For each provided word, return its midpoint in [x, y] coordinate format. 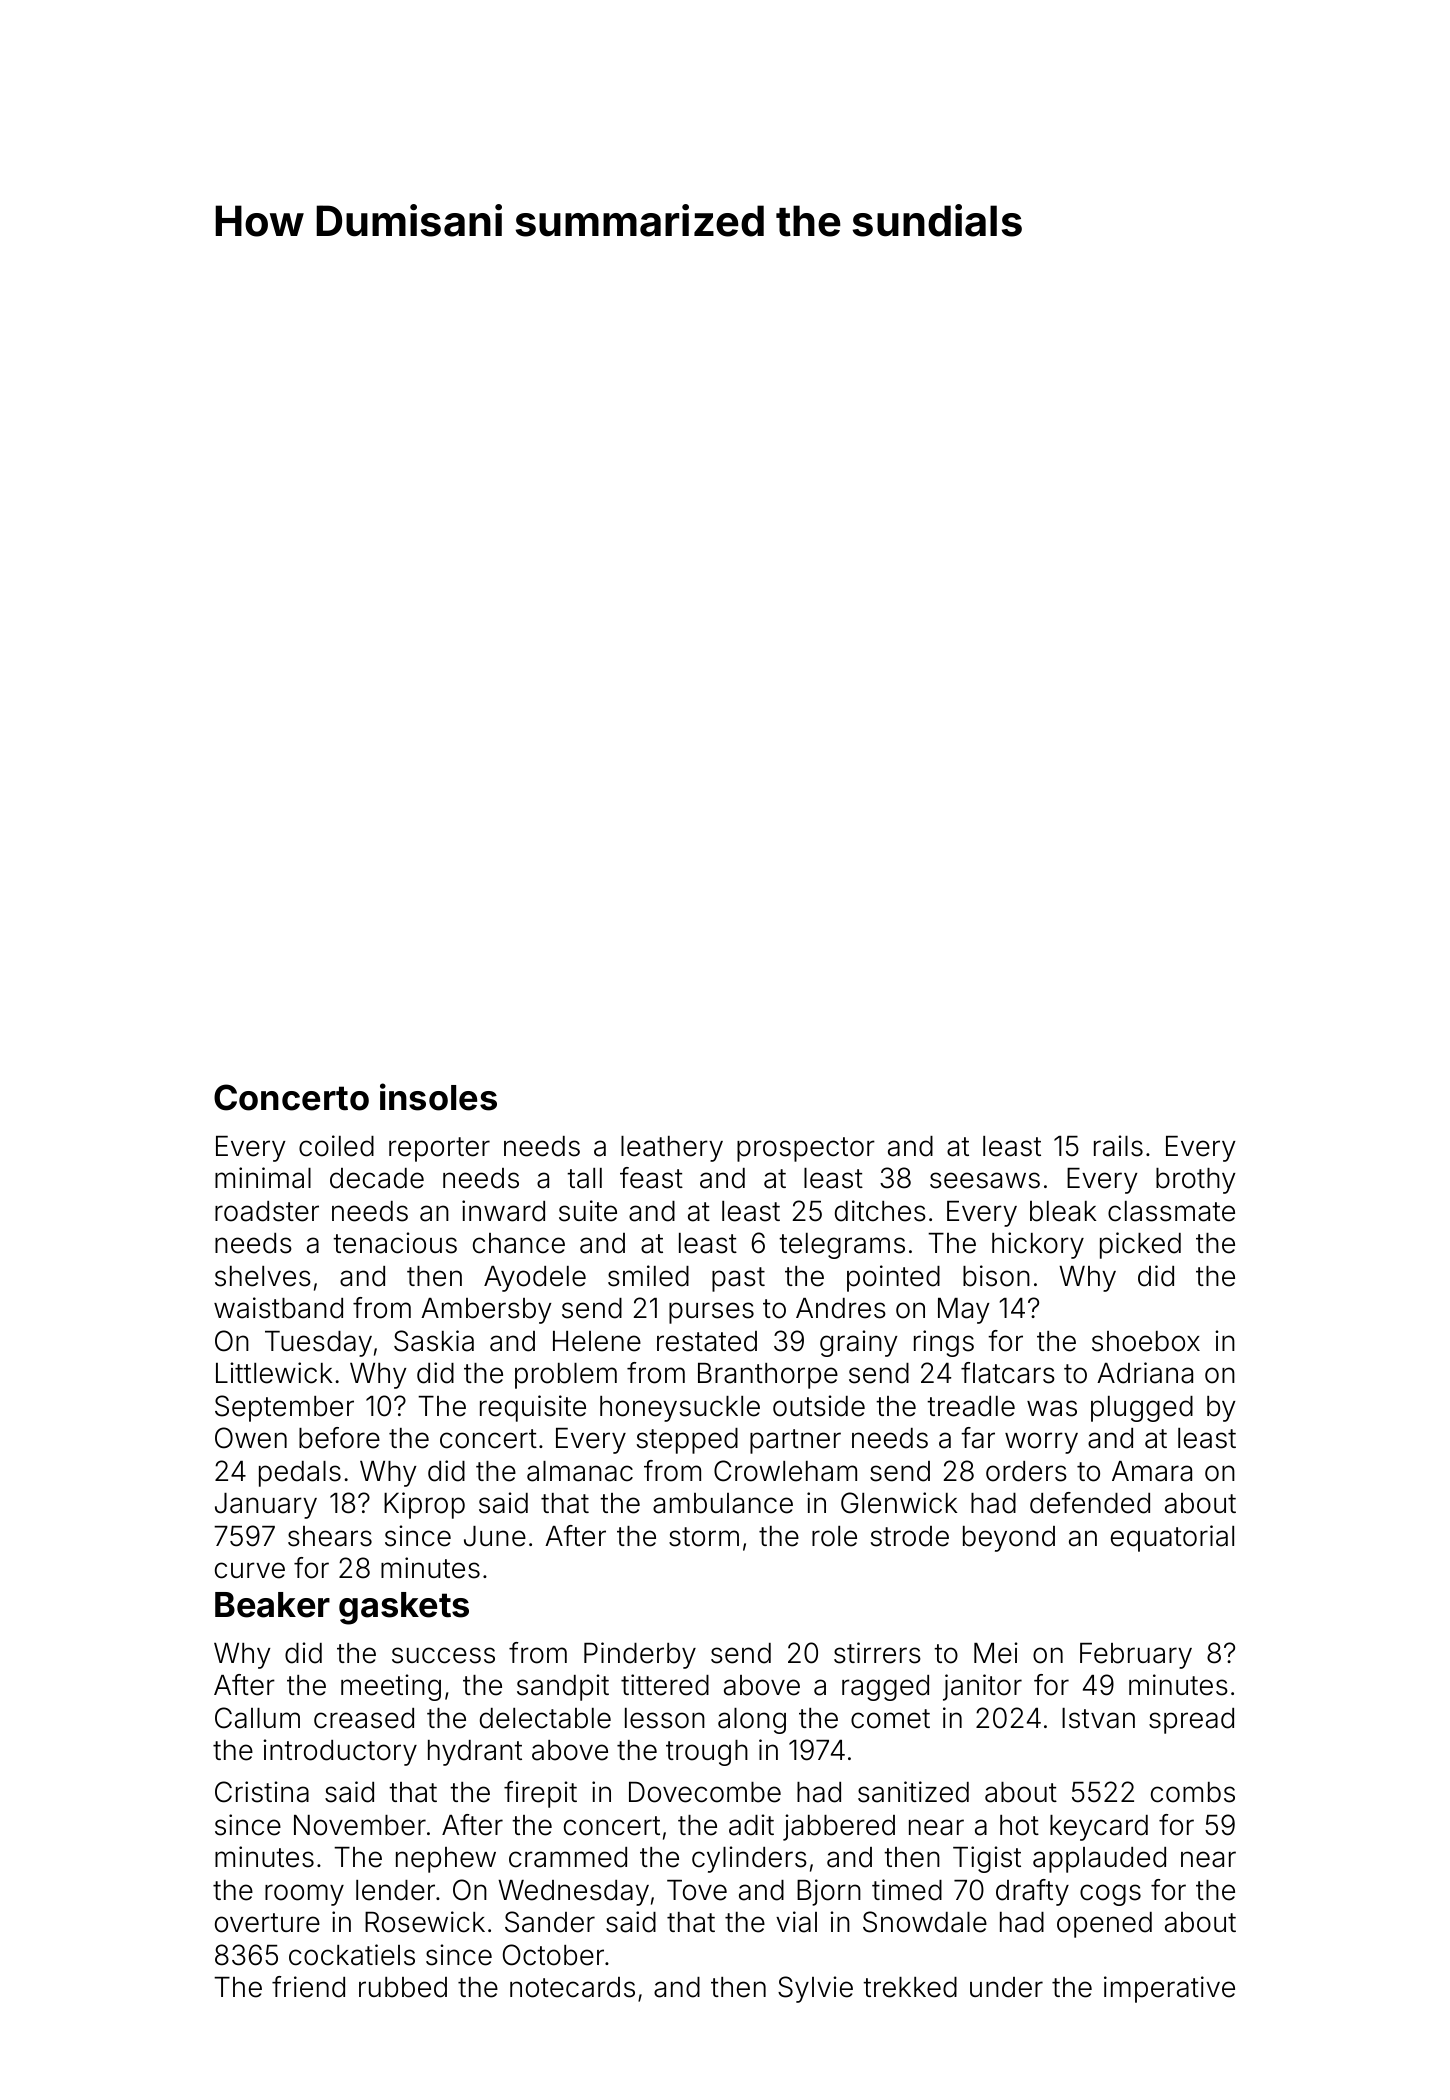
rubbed [403, 1987]
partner [795, 1441]
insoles [438, 1097]
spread [1191, 1721]
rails [1118, 1146]
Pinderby [640, 1655]
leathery [672, 1149]
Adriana [1145, 1373]
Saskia [434, 1341]
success [443, 1655]
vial [796, 1922]
